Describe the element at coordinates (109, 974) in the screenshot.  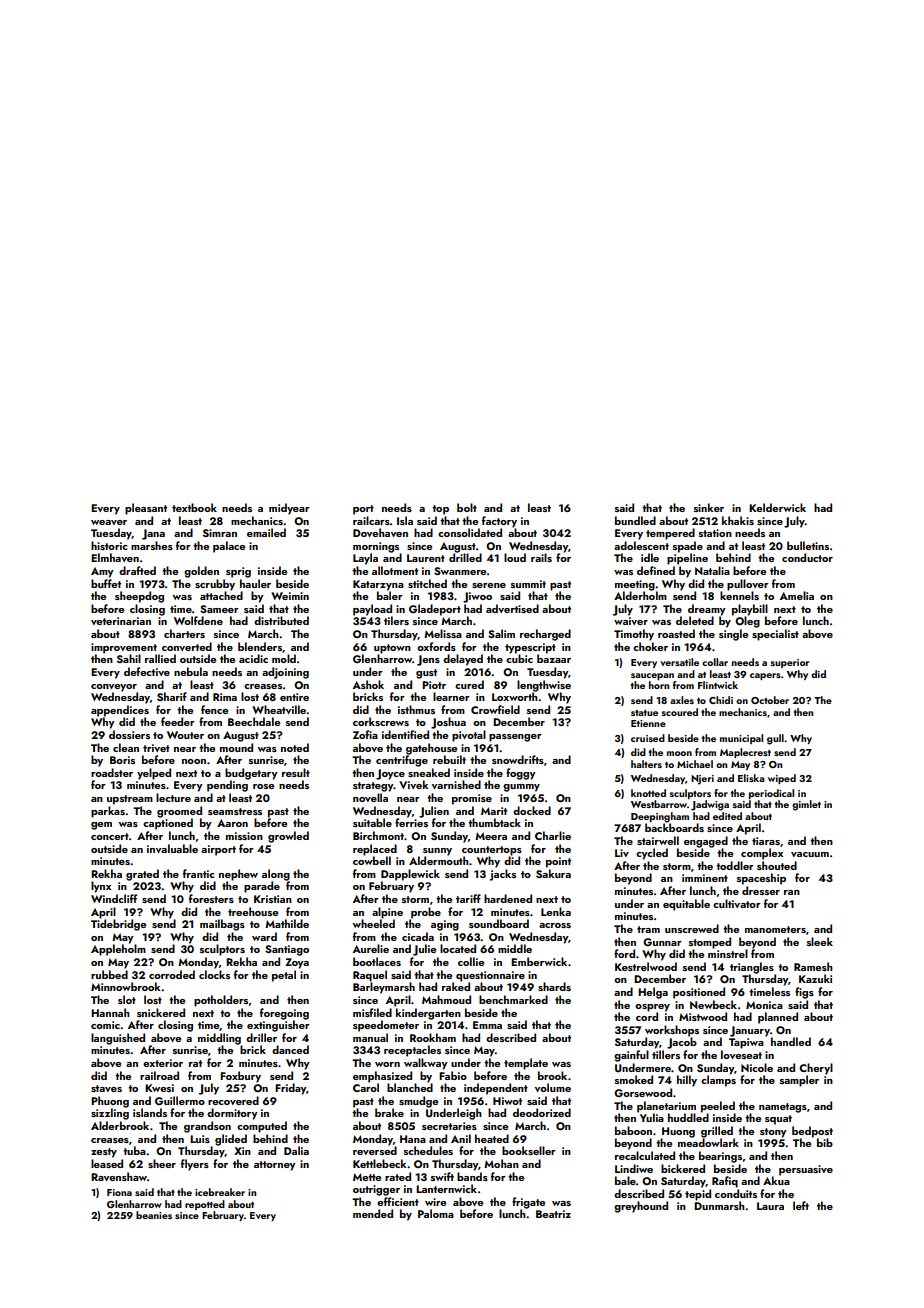
I see `rubbed` at that location.
